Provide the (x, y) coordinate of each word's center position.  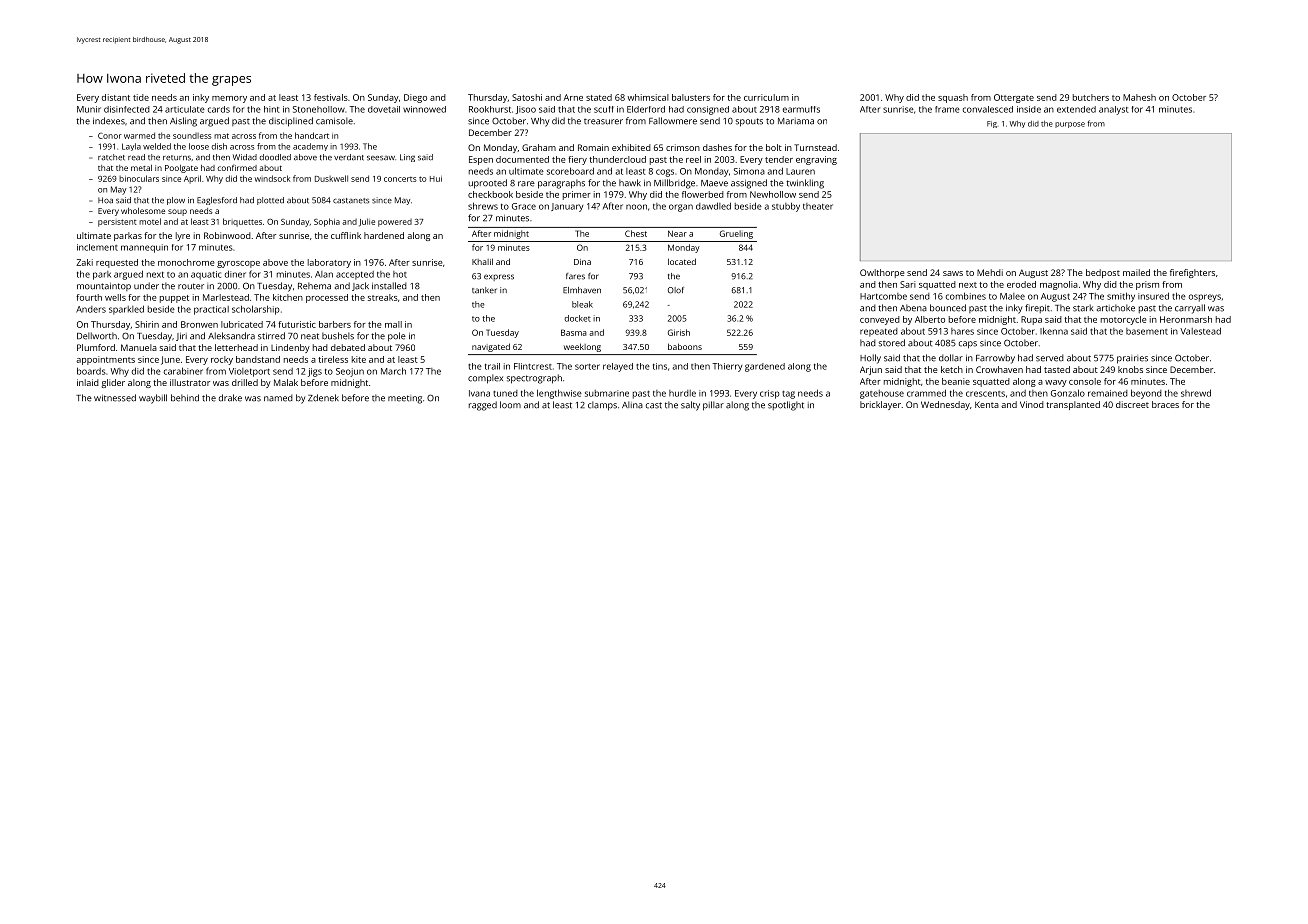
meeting (405, 399)
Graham (539, 147)
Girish (679, 332)
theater (818, 206)
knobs (1130, 369)
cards (219, 109)
